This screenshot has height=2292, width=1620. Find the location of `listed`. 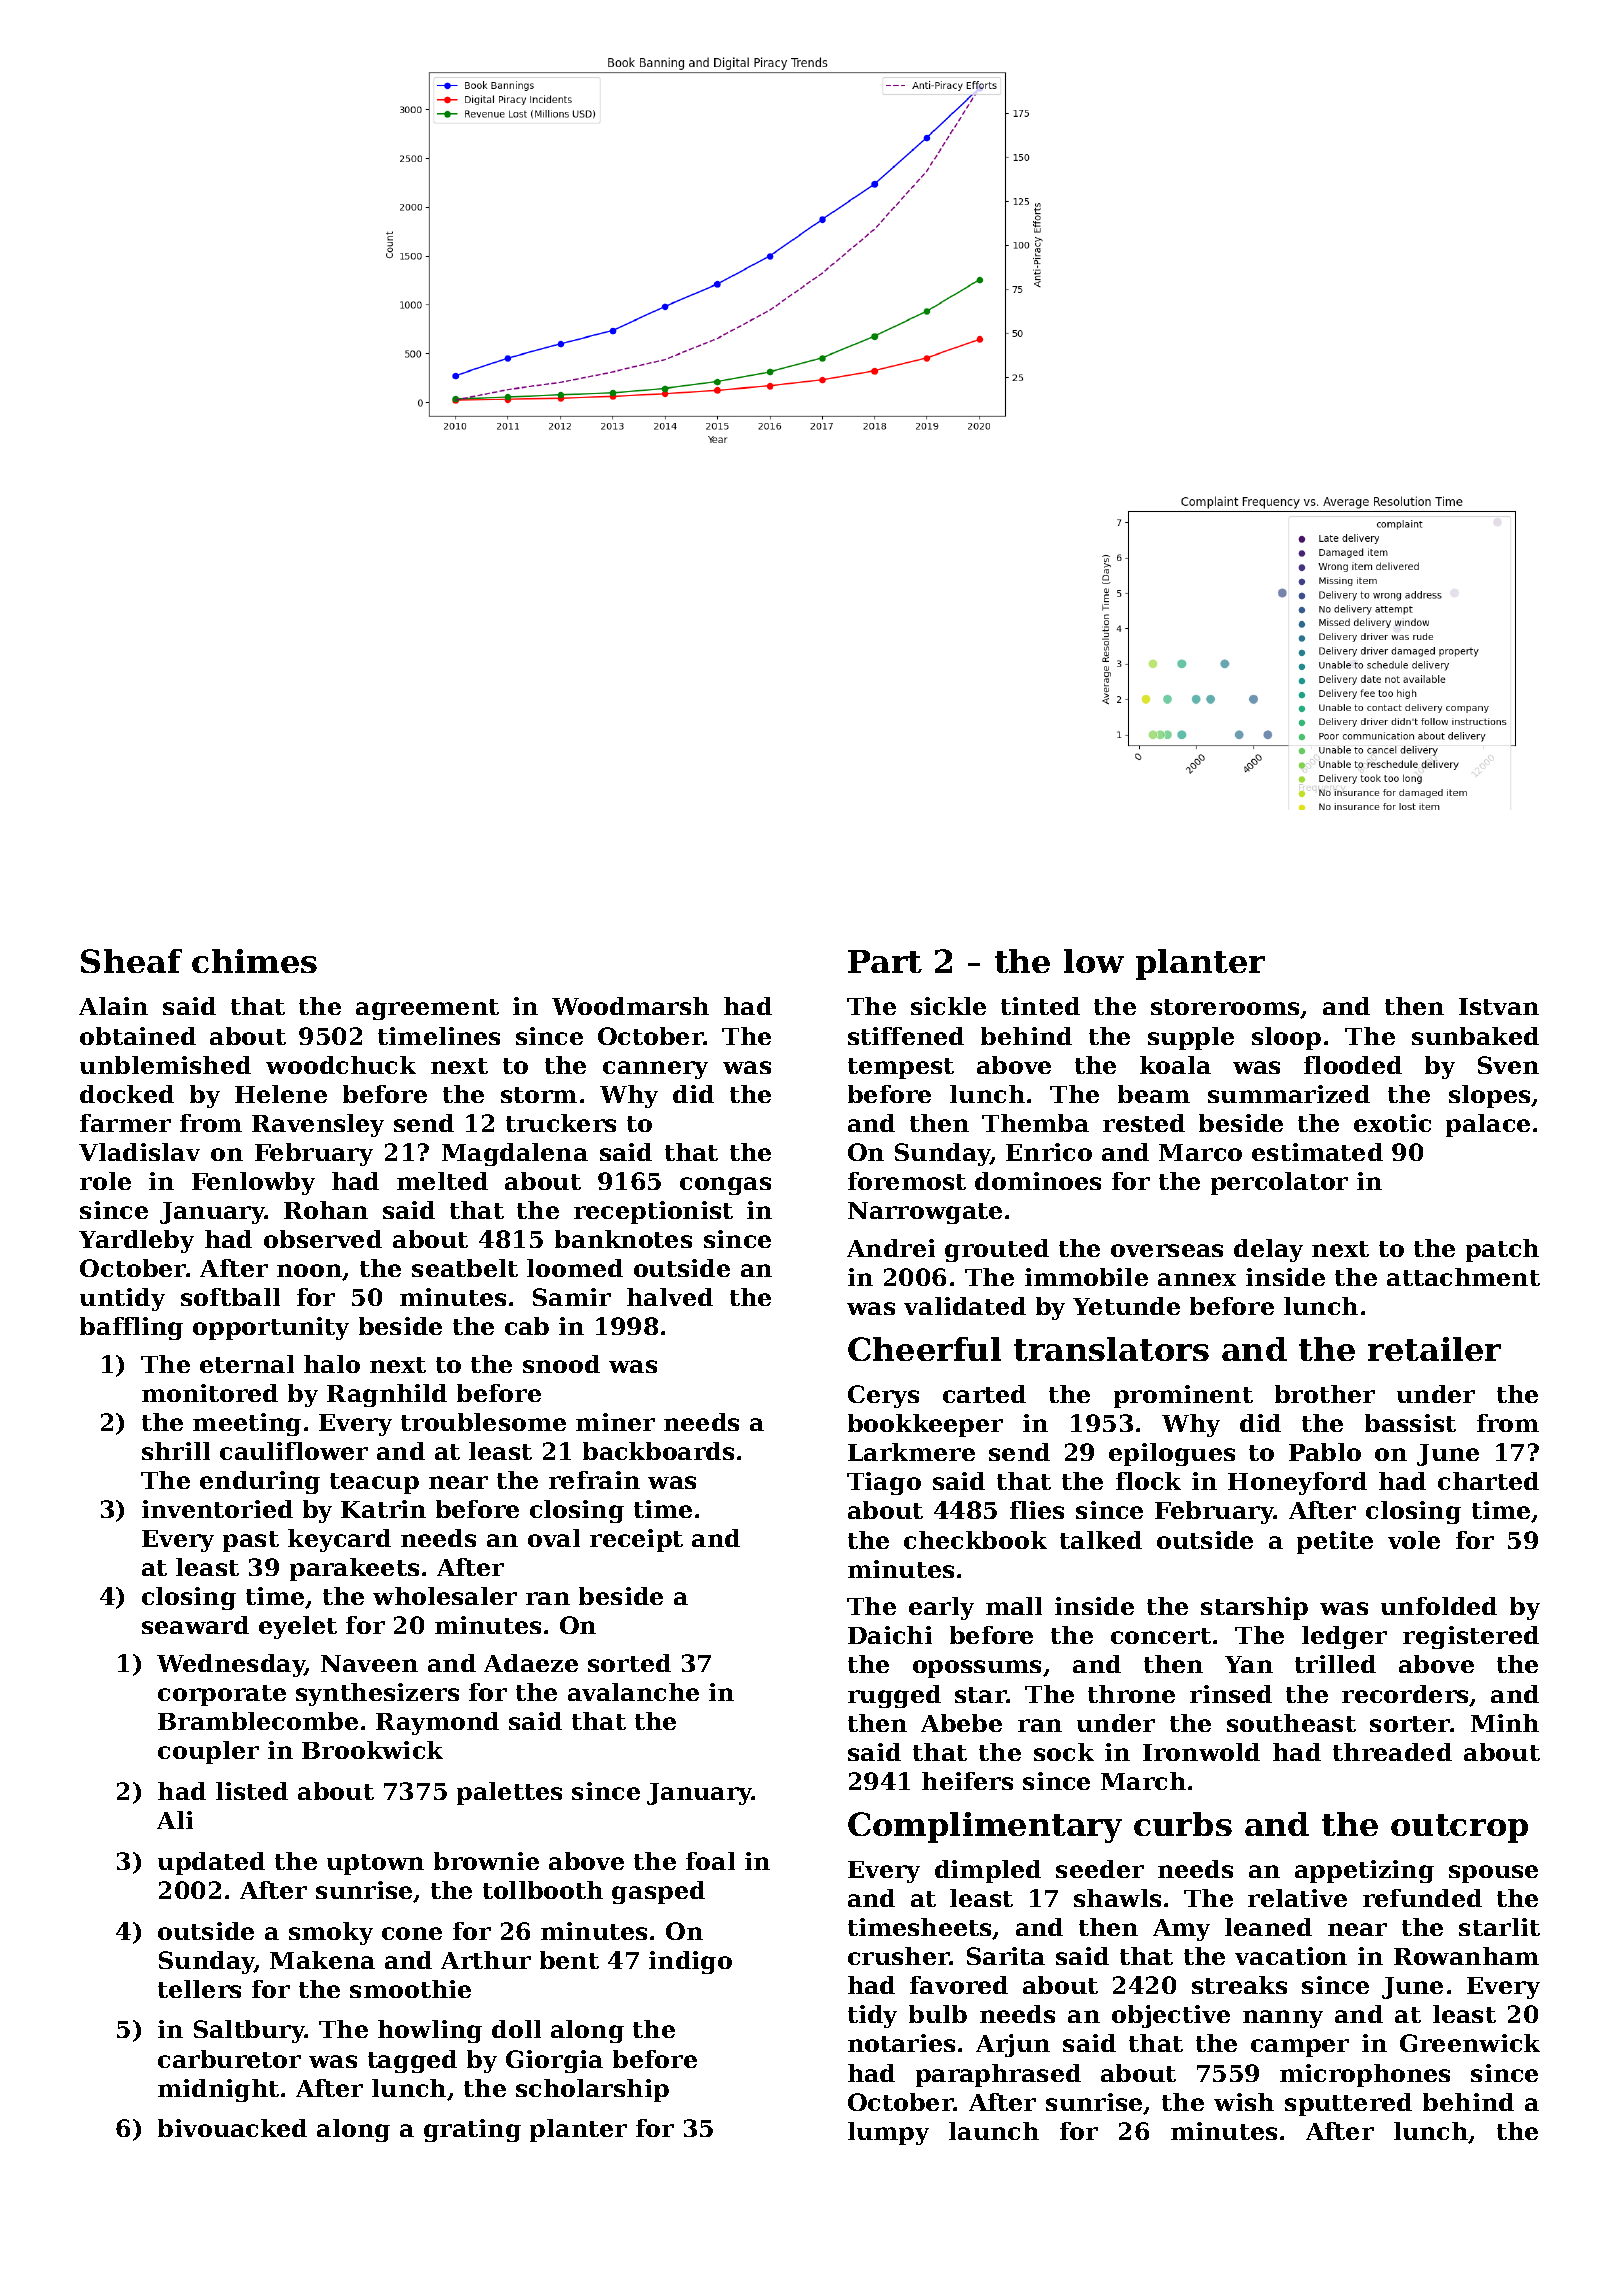

listed is located at coordinates (252, 1791).
